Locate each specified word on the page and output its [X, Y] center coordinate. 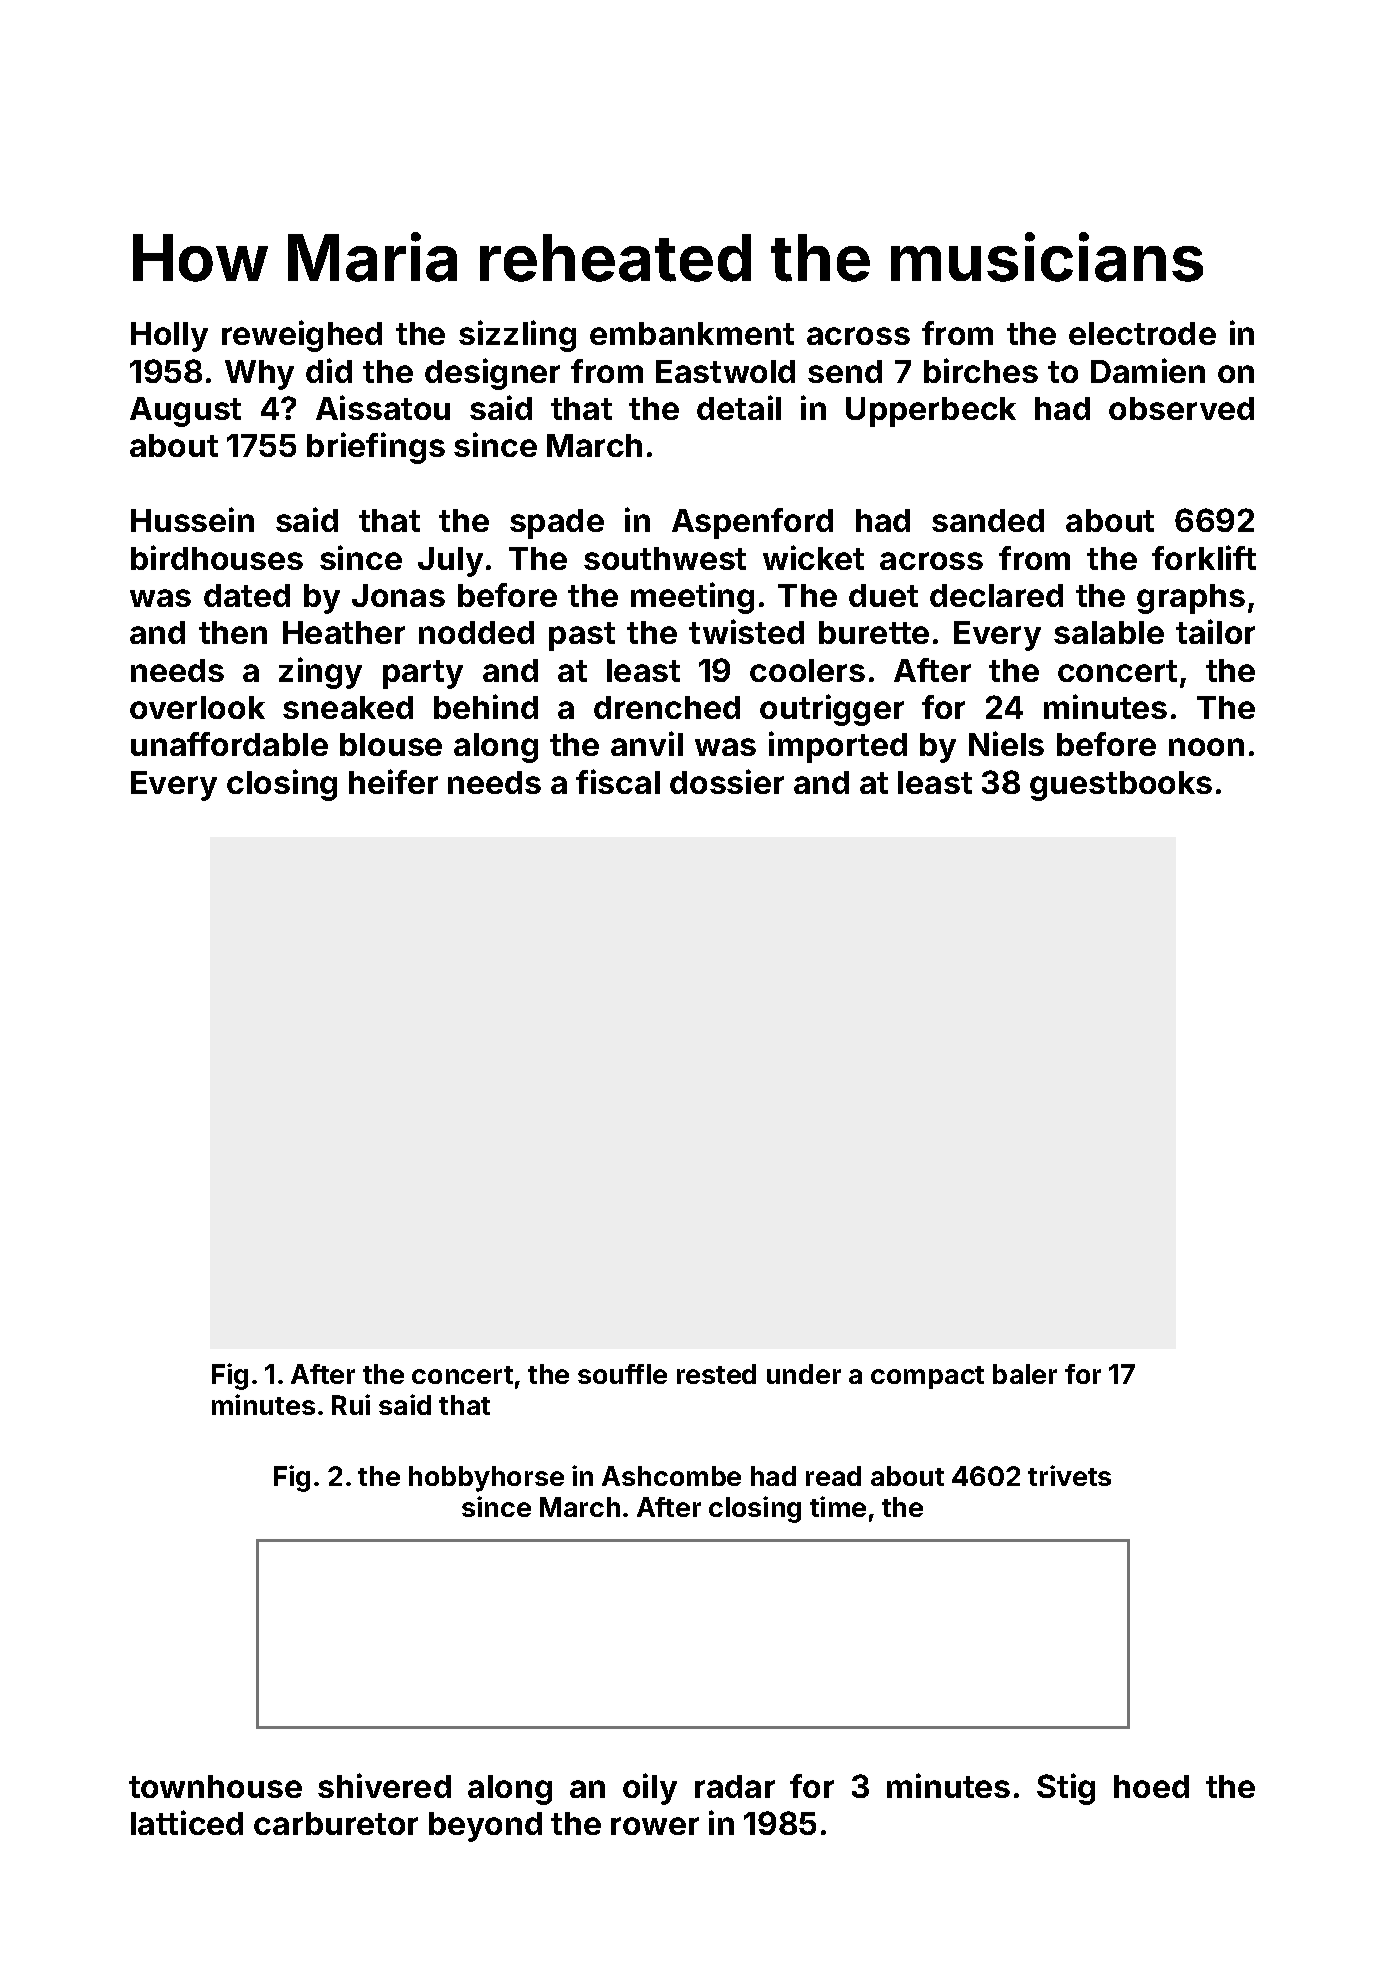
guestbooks [1121, 786]
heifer [393, 781]
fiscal [618, 781]
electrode [1142, 333]
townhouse [215, 1786]
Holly [169, 337]
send [845, 371]
